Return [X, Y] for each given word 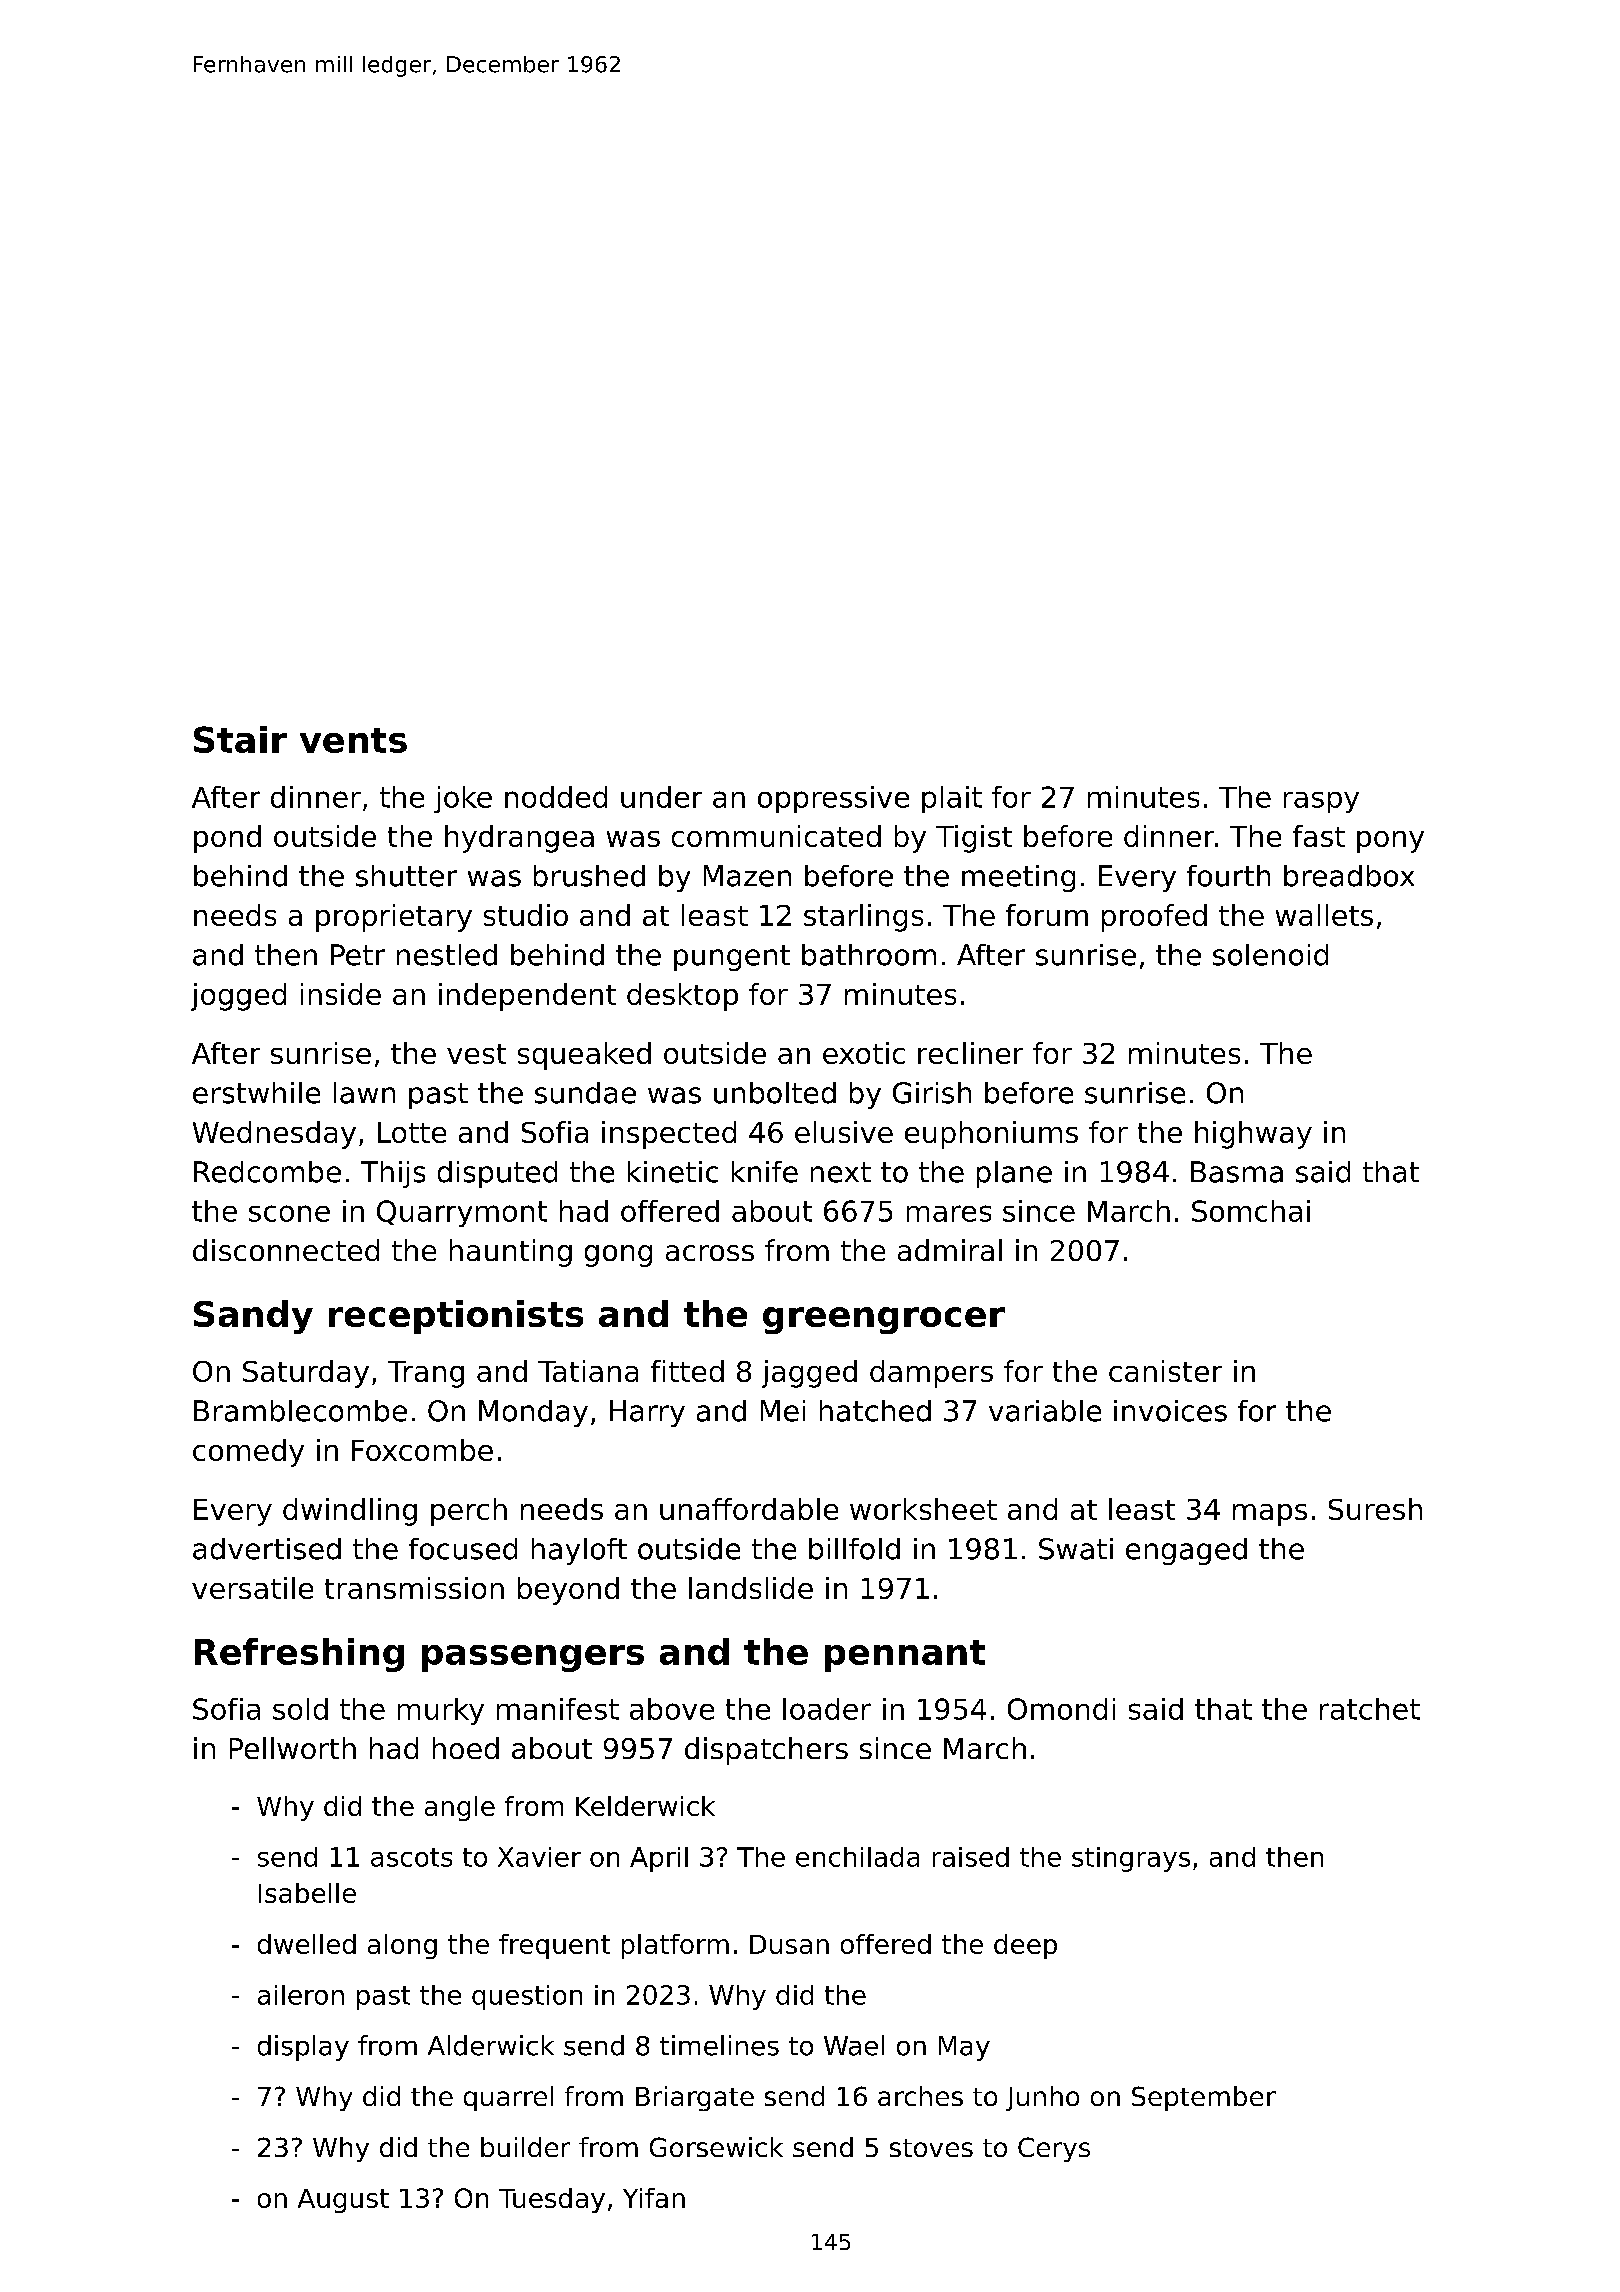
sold [300, 1709]
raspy [1321, 802]
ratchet [1370, 1709]
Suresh [1375, 1509]
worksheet [923, 1509]
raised [971, 1857]
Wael [854, 2045]
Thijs [393, 1174]
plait [952, 799]
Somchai [1251, 1211]
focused [463, 1549]
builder [525, 2147]
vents [353, 740]
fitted [687, 1371]
